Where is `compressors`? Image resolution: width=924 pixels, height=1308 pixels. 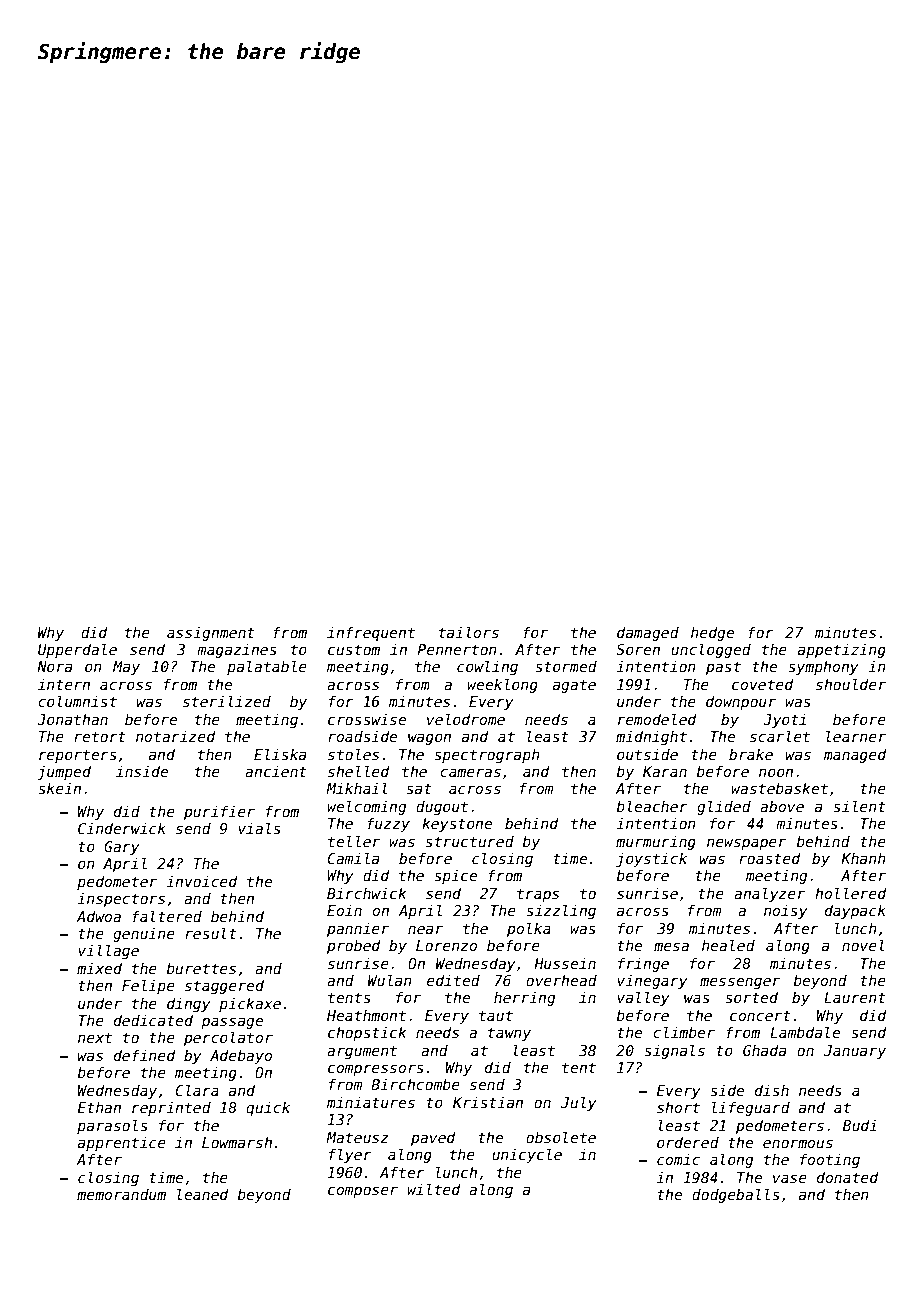 compressors is located at coordinates (376, 1070).
